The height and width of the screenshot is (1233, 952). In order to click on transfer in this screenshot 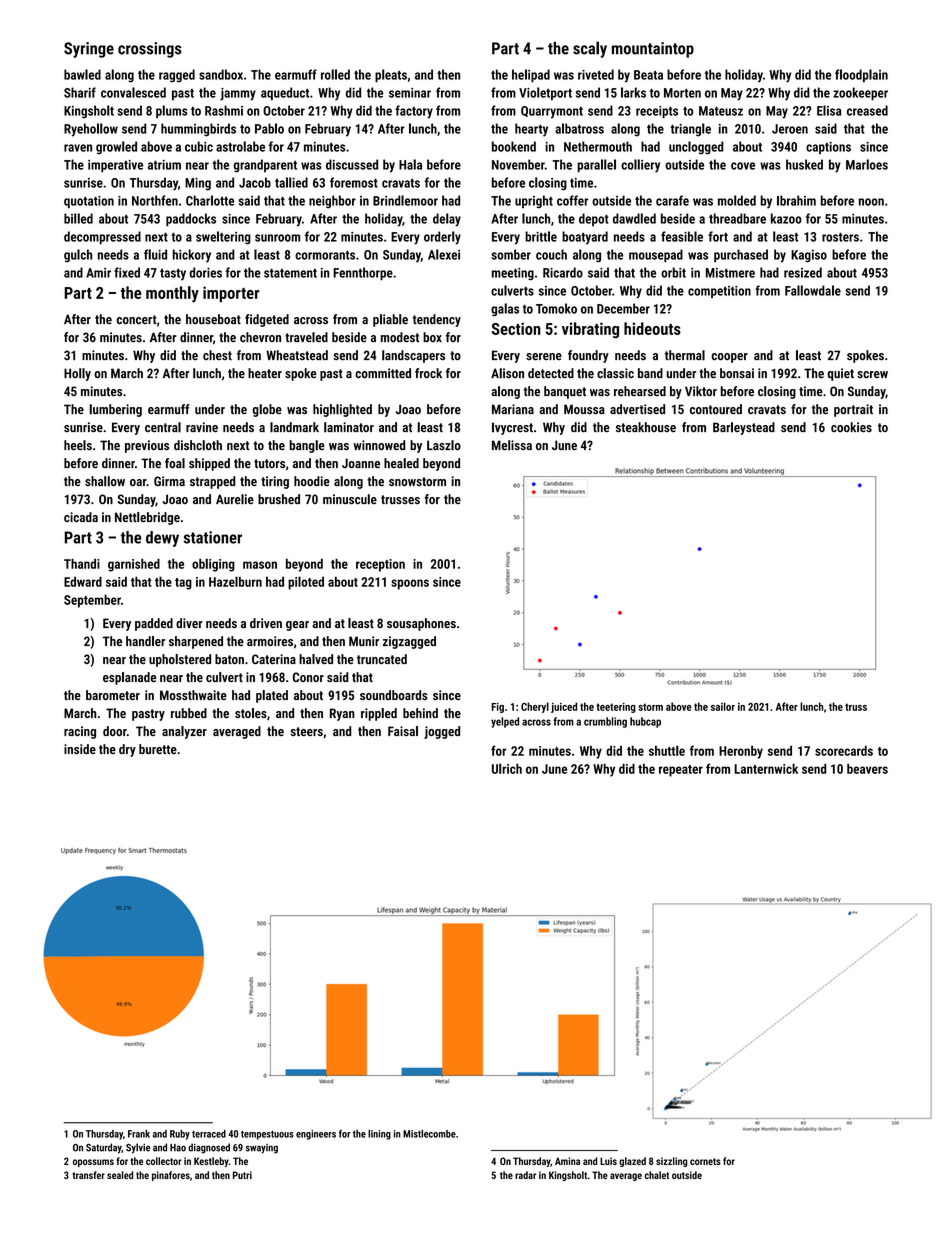, I will do `click(88, 1175)`.
